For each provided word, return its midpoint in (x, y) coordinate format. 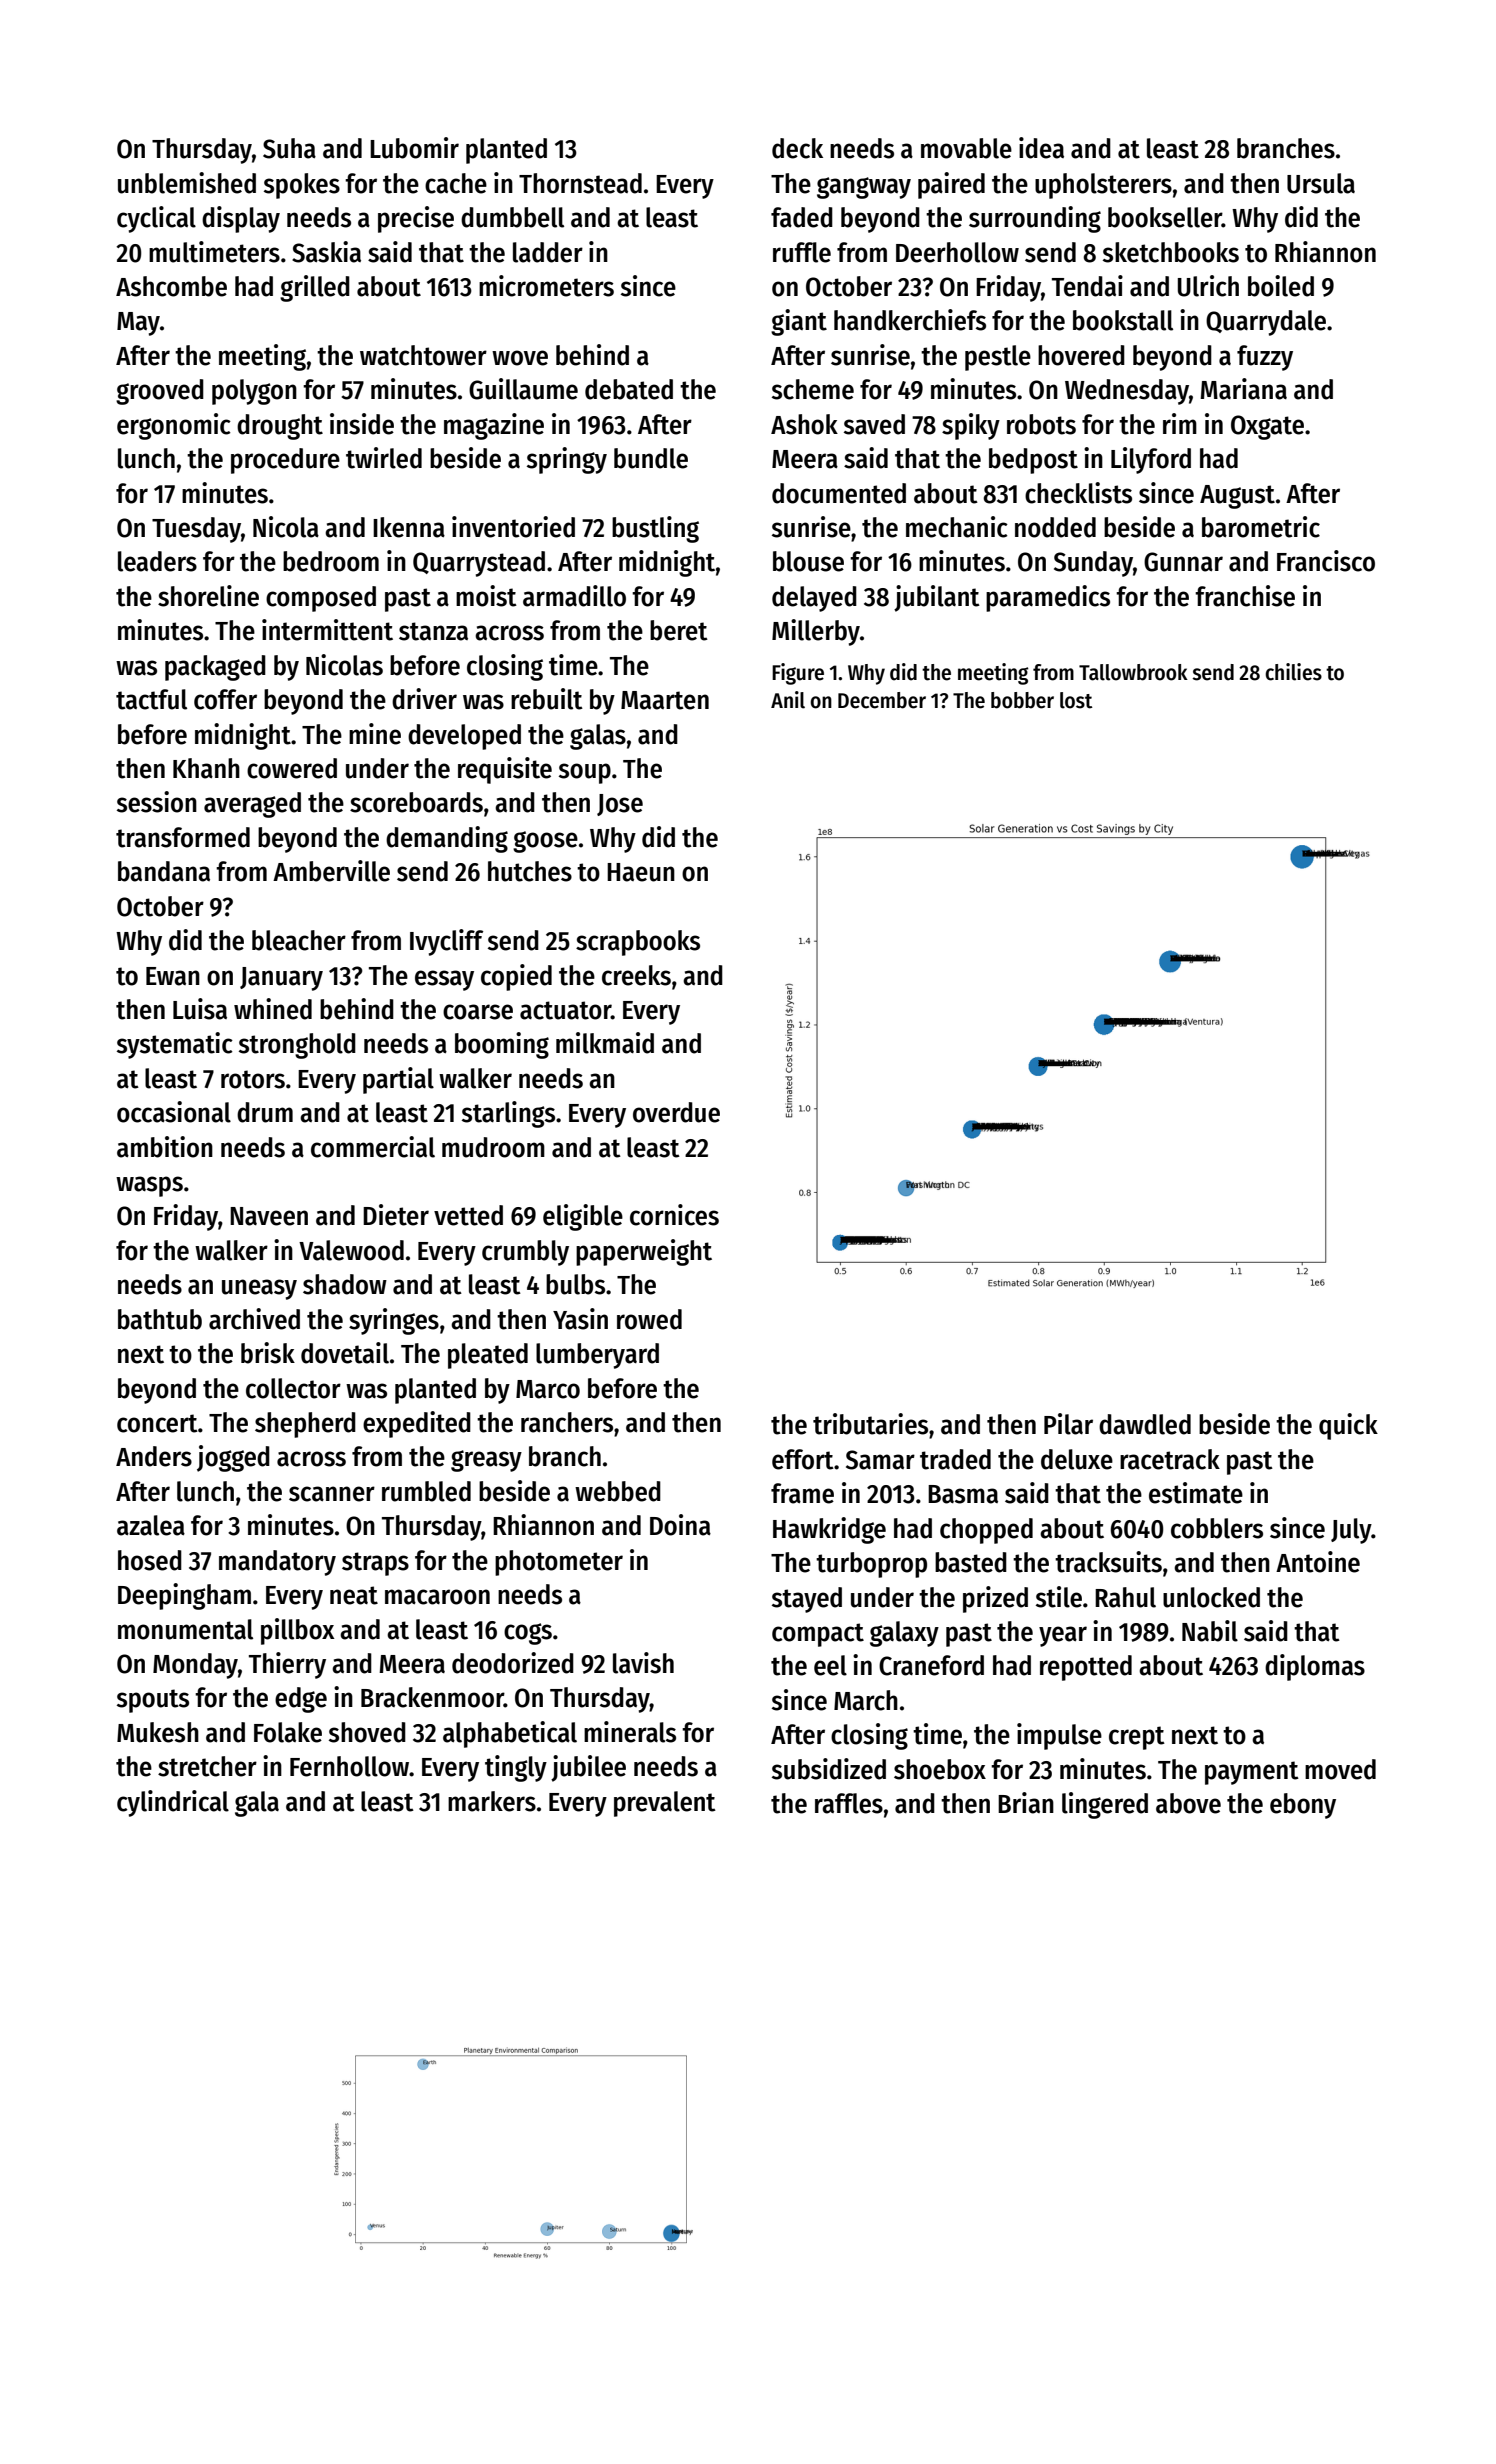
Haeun (641, 872)
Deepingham (184, 1596)
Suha (289, 148)
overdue (676, 1112)
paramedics (1048, 598)
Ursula (1321, 183)
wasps (149, 1186)
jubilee (588, 1768)
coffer (225, 699)
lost (1076, 700)
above (1188, 1803)
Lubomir (414, 148)
